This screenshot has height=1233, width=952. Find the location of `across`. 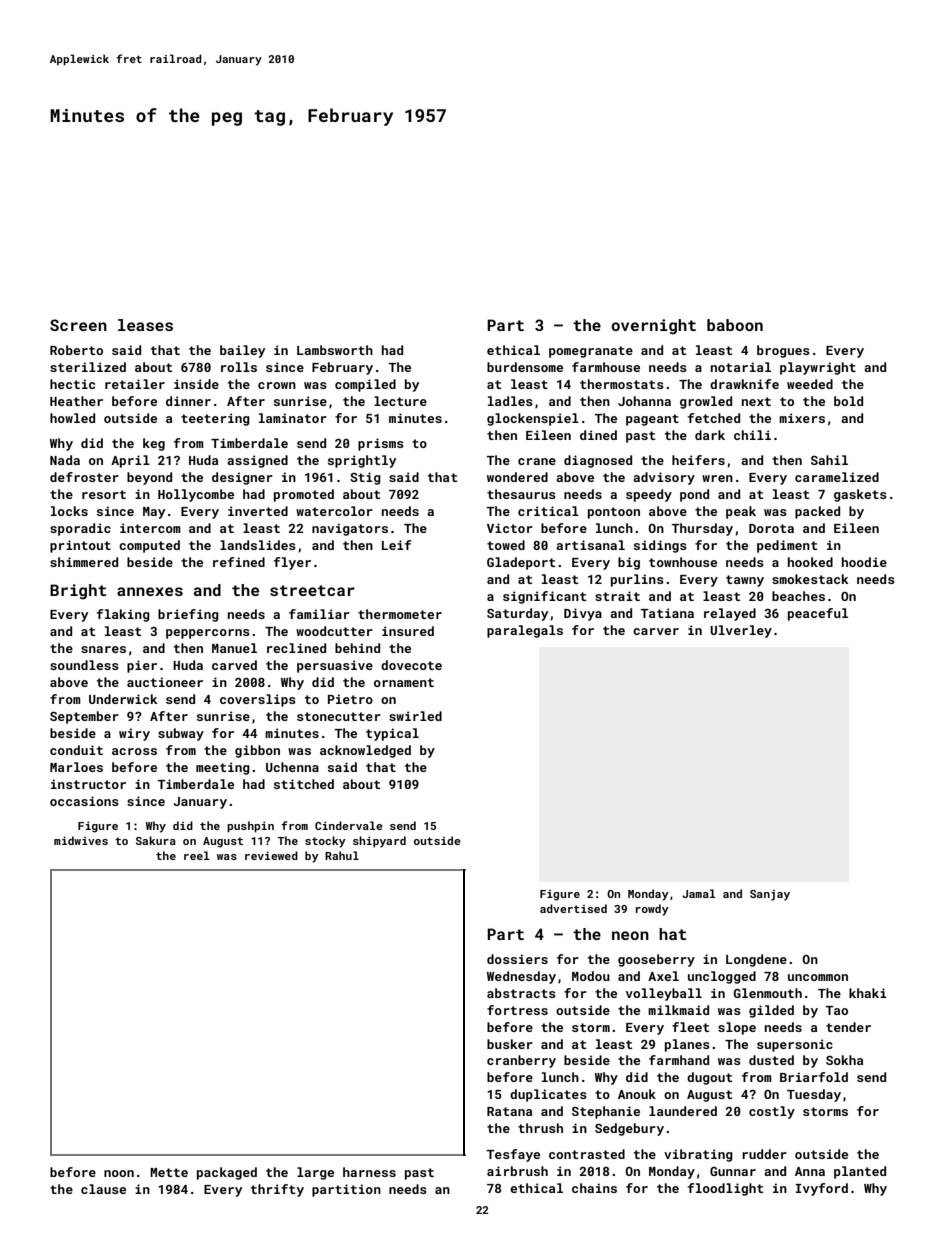

across is located at coordinates (134, 751).
